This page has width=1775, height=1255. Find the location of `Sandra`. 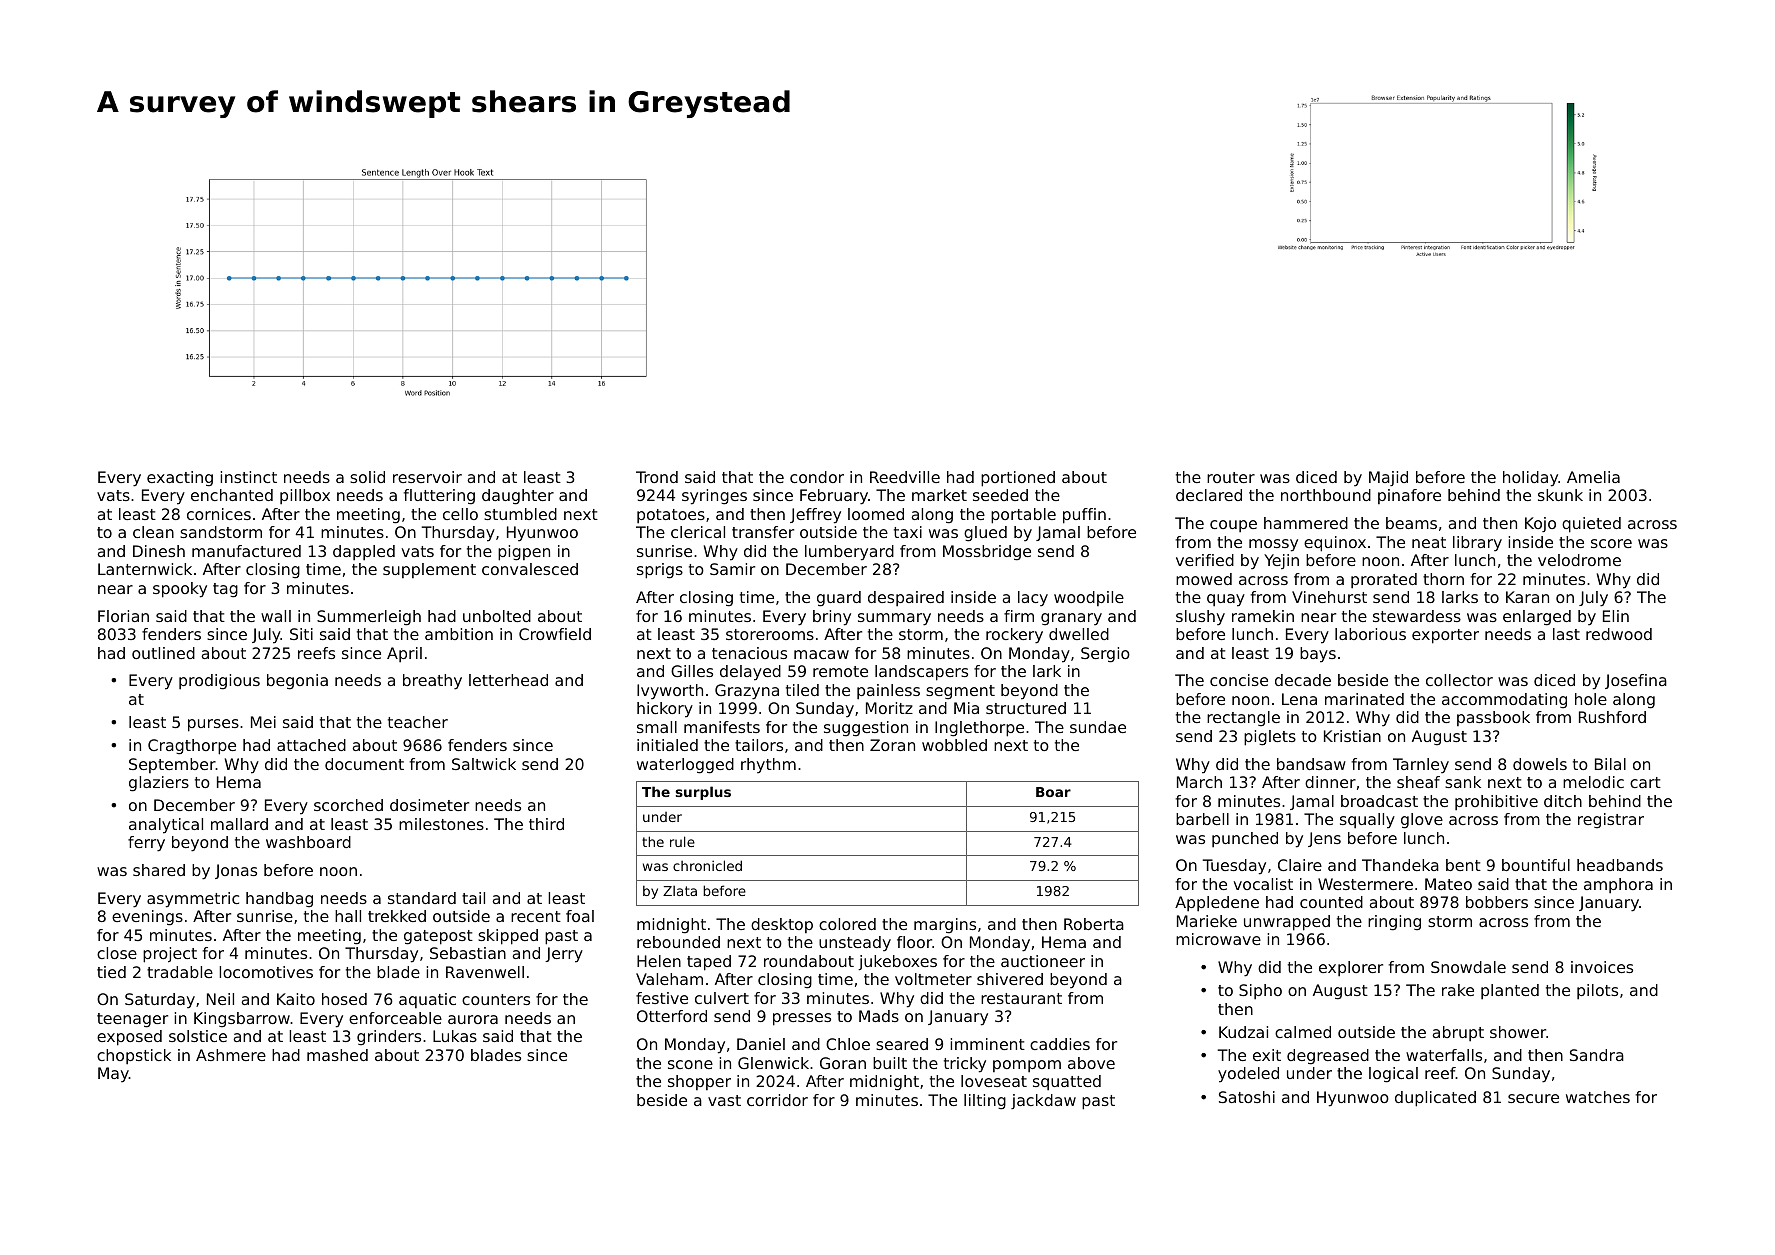

Sandra is located at coordinates (1597, 1055).
